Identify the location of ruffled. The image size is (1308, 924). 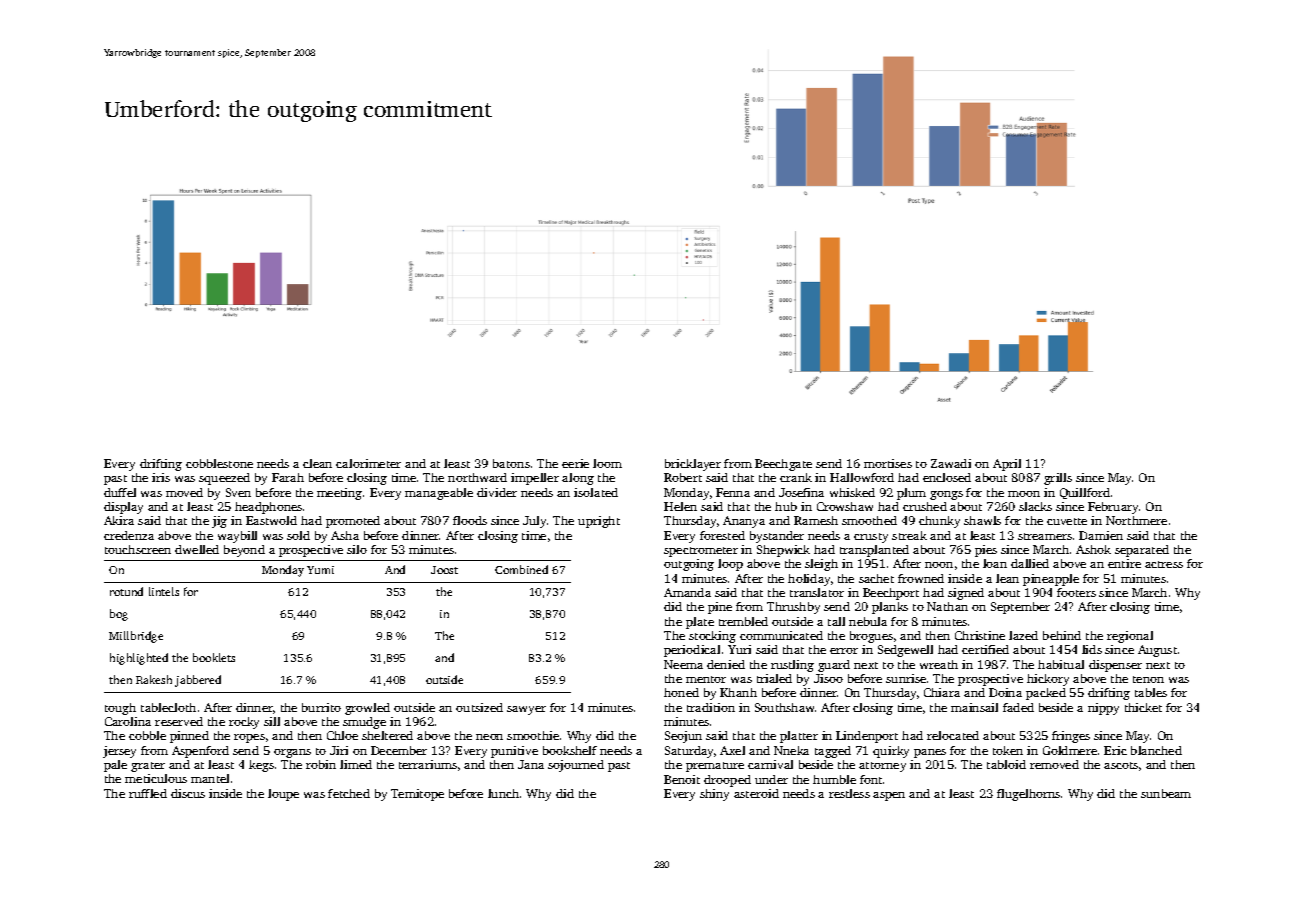
(148, 793).
